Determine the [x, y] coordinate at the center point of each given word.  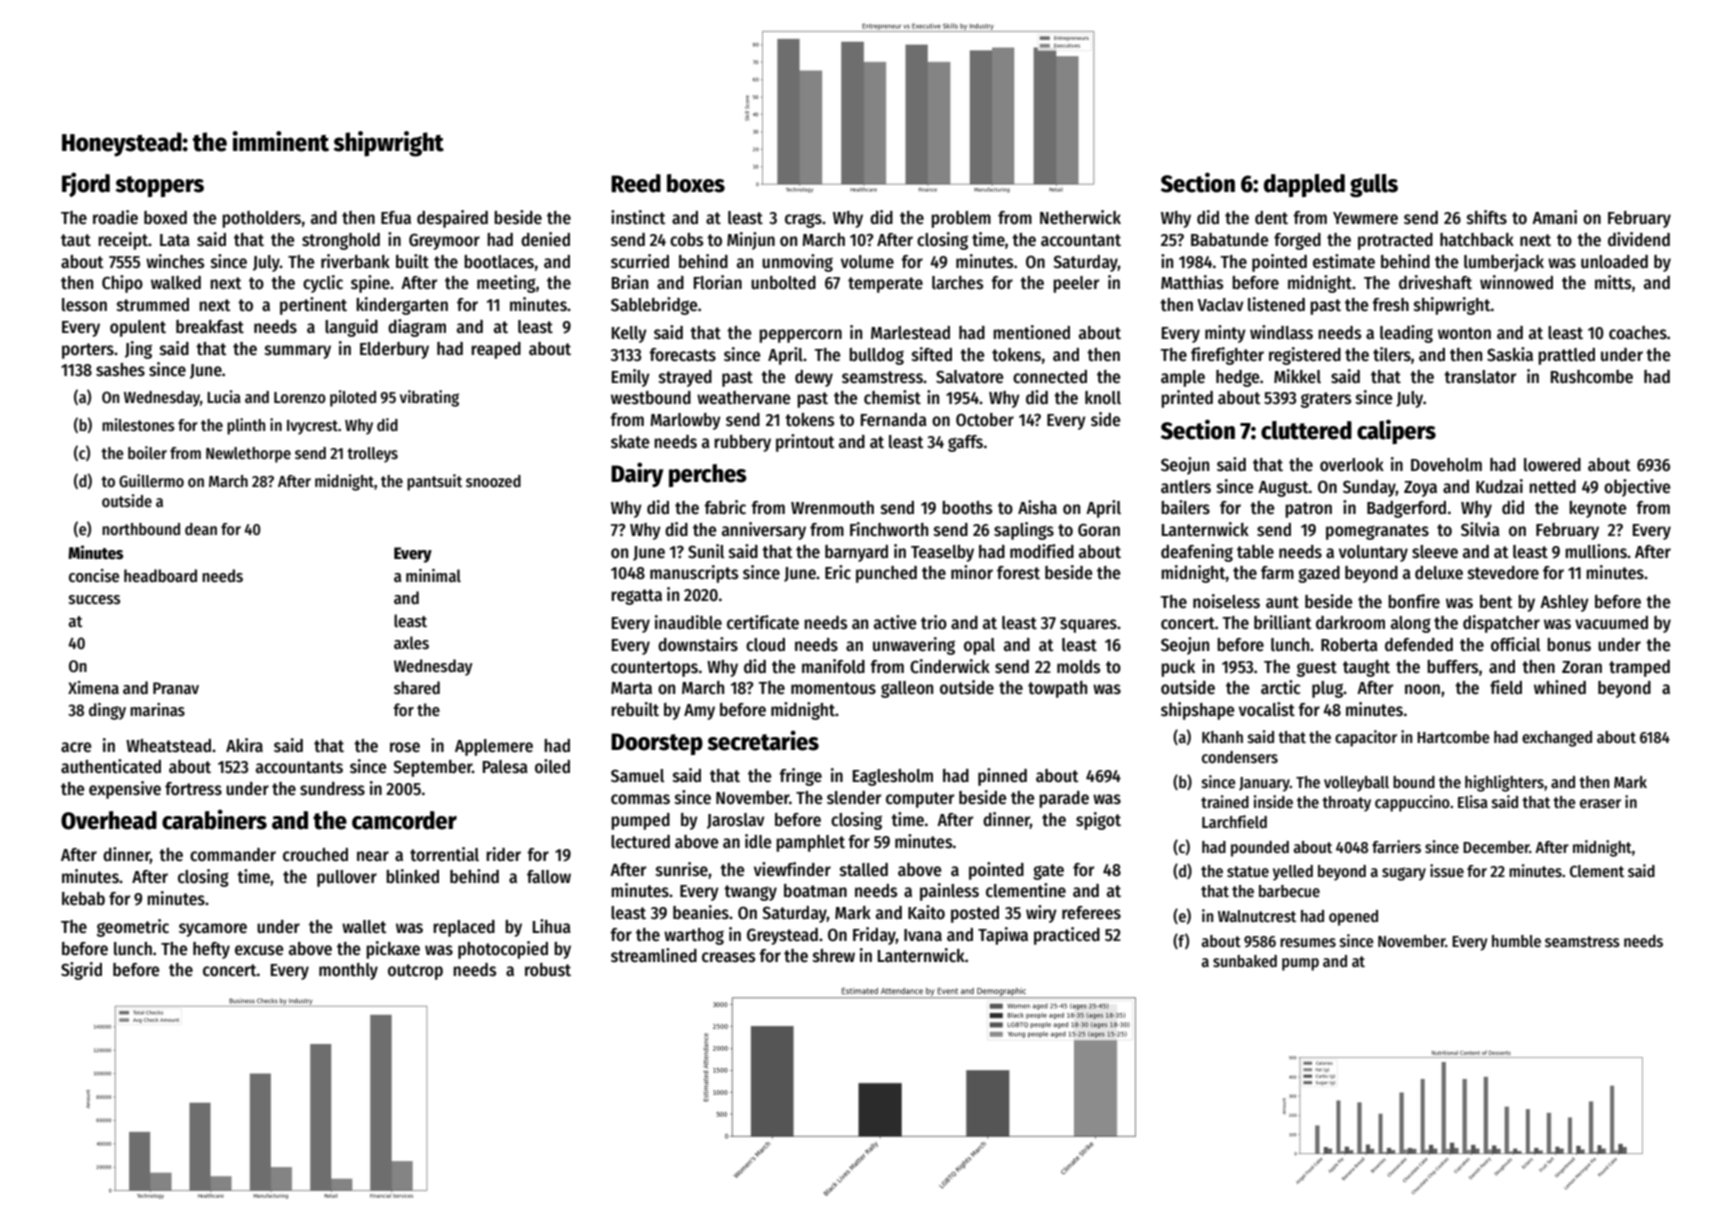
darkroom [1350, 623]
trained [1225, 801]
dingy [107, 711]
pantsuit [434, 482]
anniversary [764, 531]
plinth [246, 426]
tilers [1392, 354]
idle [758, 841]
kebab [83, 899]
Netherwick [1080, 217]
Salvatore [969, 377]
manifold [833, 666]
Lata [175, 240]
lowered [1552, 465]
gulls [1374, 185]
